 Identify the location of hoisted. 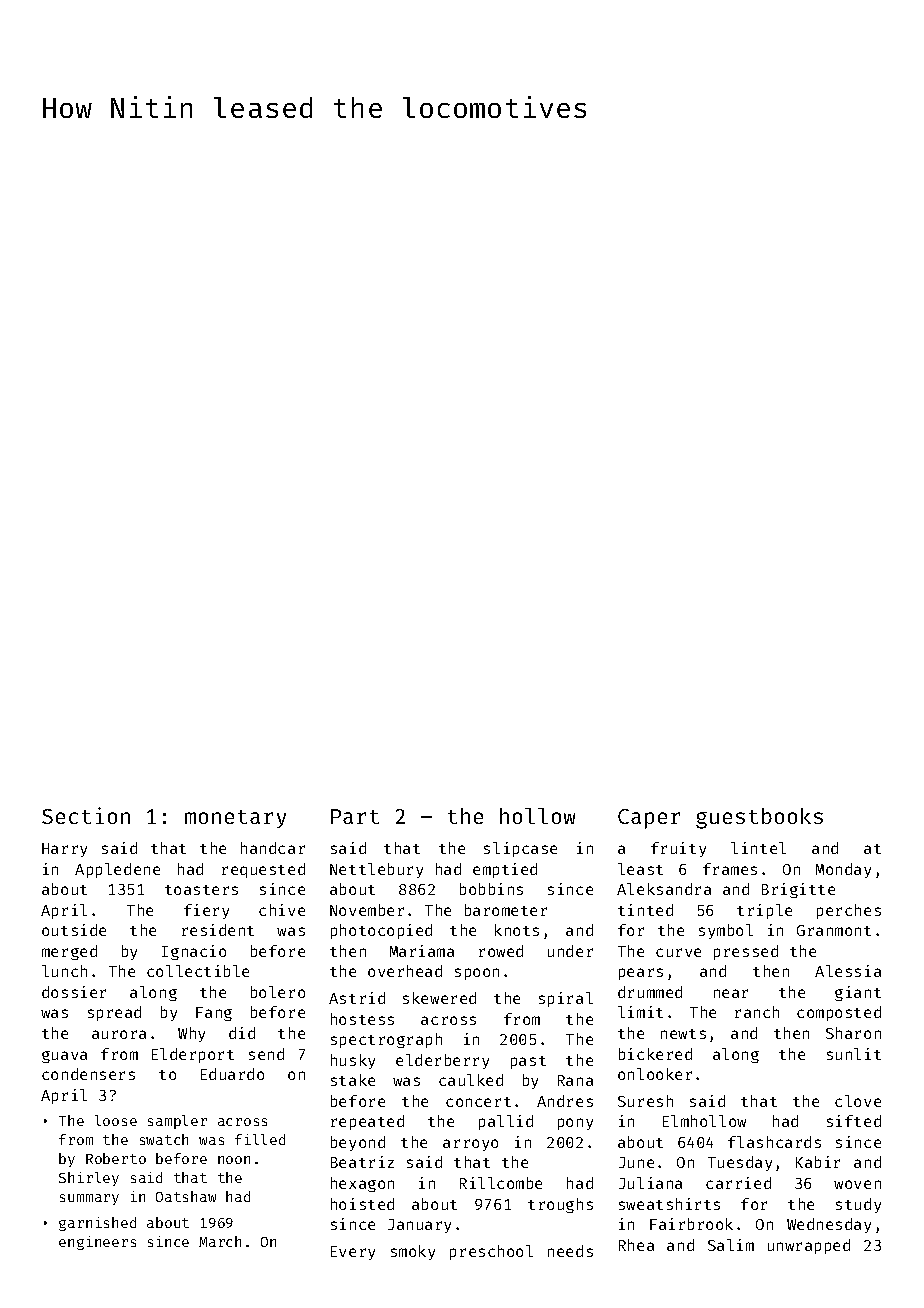
(362, 1204).
